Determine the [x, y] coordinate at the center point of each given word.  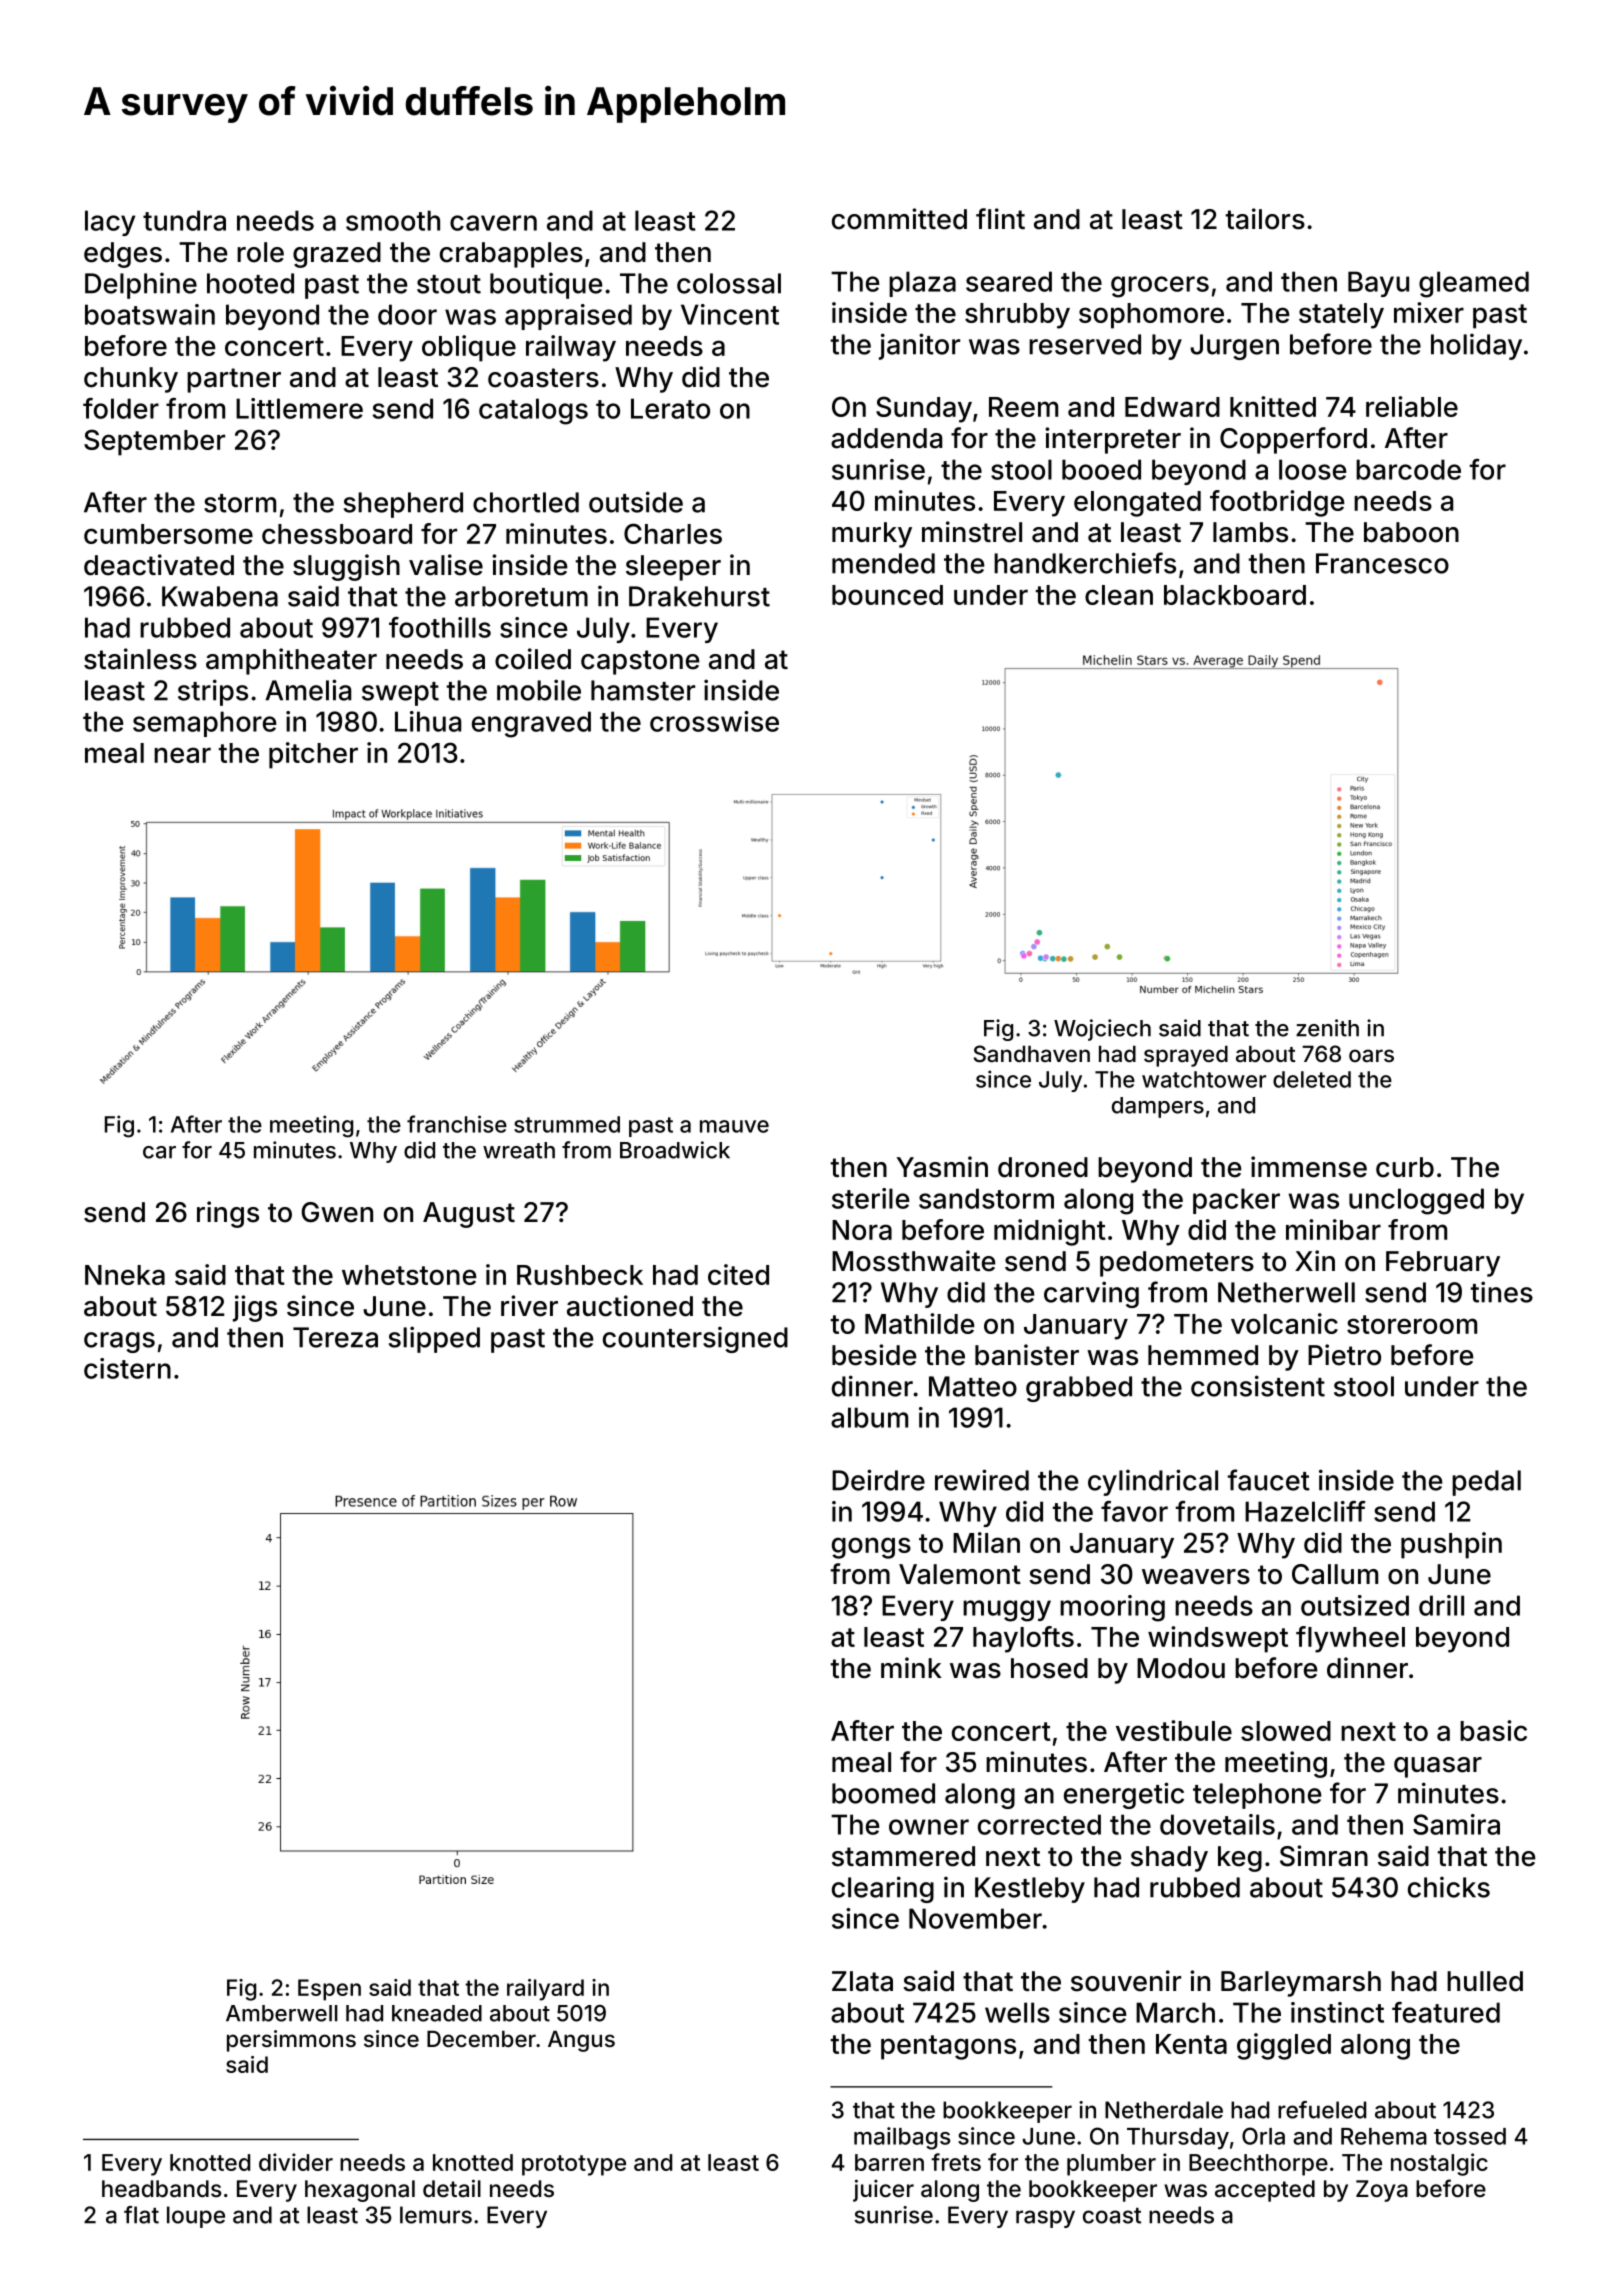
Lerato [670, 408]
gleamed [1474, 284]
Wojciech [1102, 1030]
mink [911, 1667]
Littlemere [299, 408]
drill [1441, 1605]
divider [296, 2162]
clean [1119, 595]
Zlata [862, 1981]
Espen [329, 1990]
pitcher [313, 755]
